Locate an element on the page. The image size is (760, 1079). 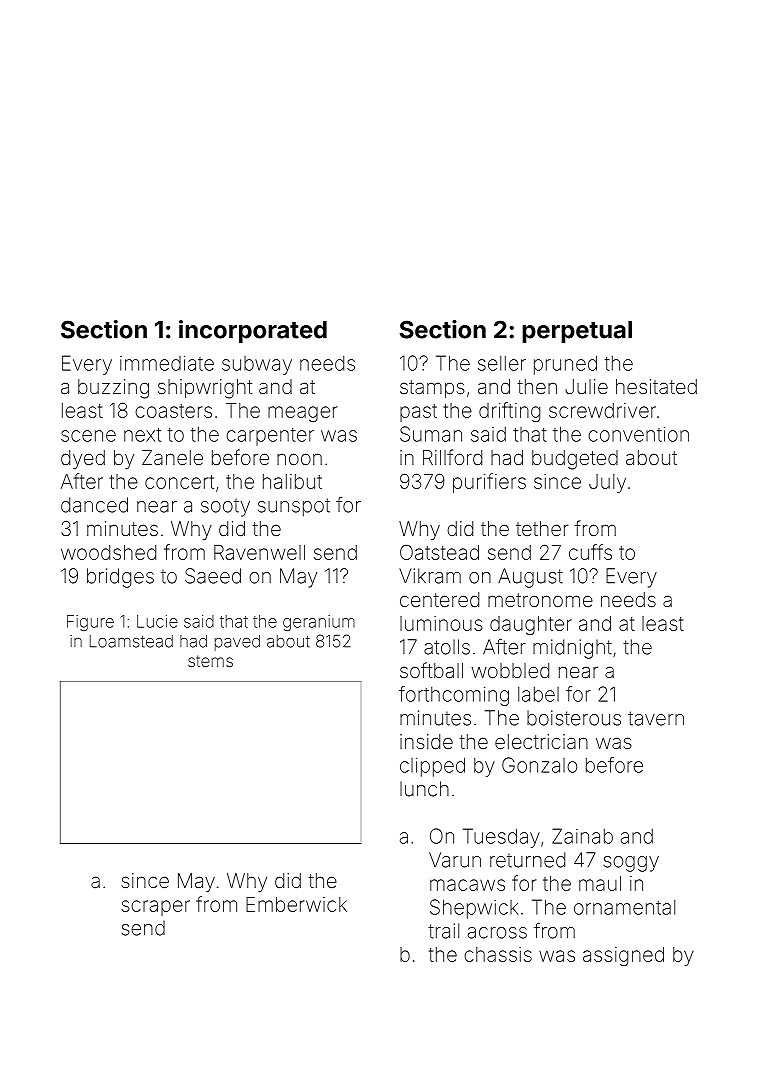
immediate is located at coordinates (167, 363).
